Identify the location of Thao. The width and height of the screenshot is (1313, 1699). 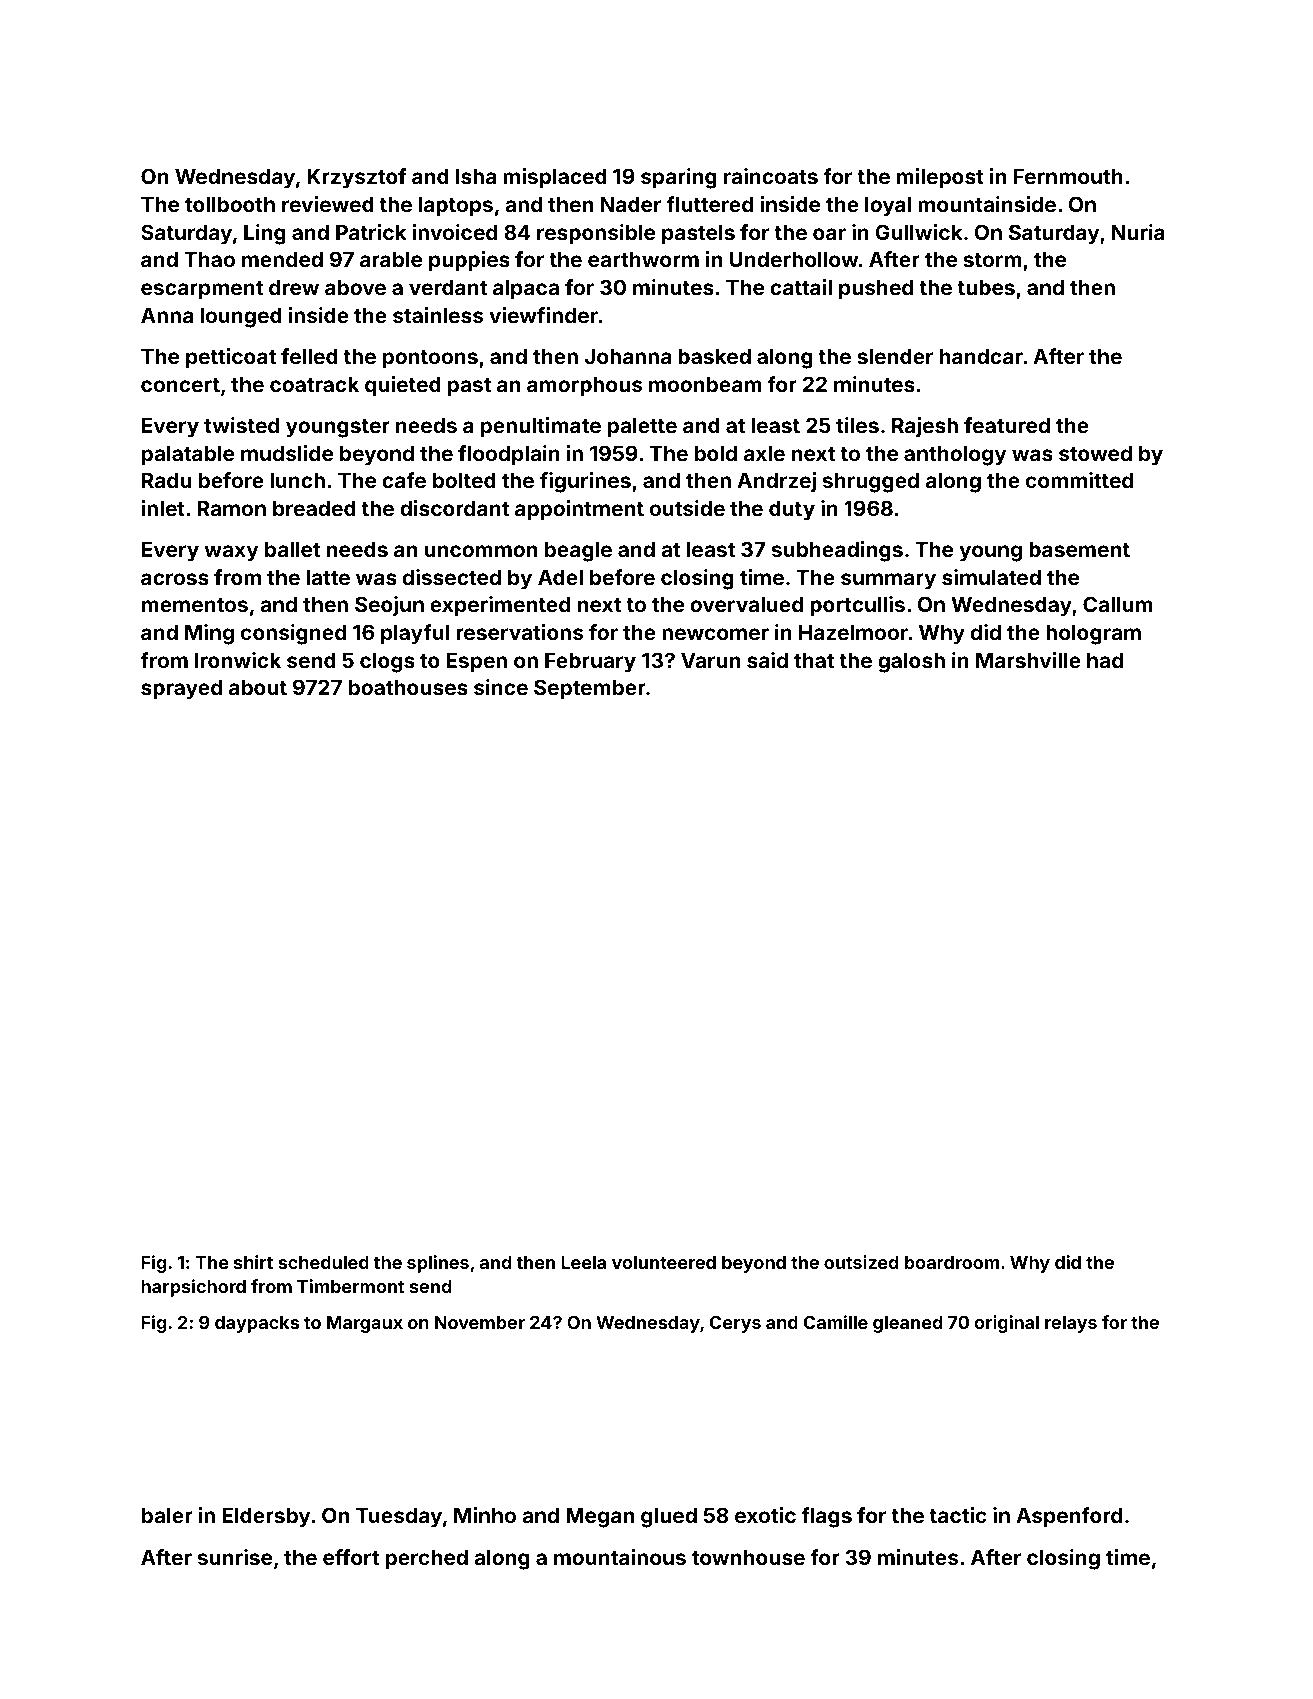
(209, 259).
